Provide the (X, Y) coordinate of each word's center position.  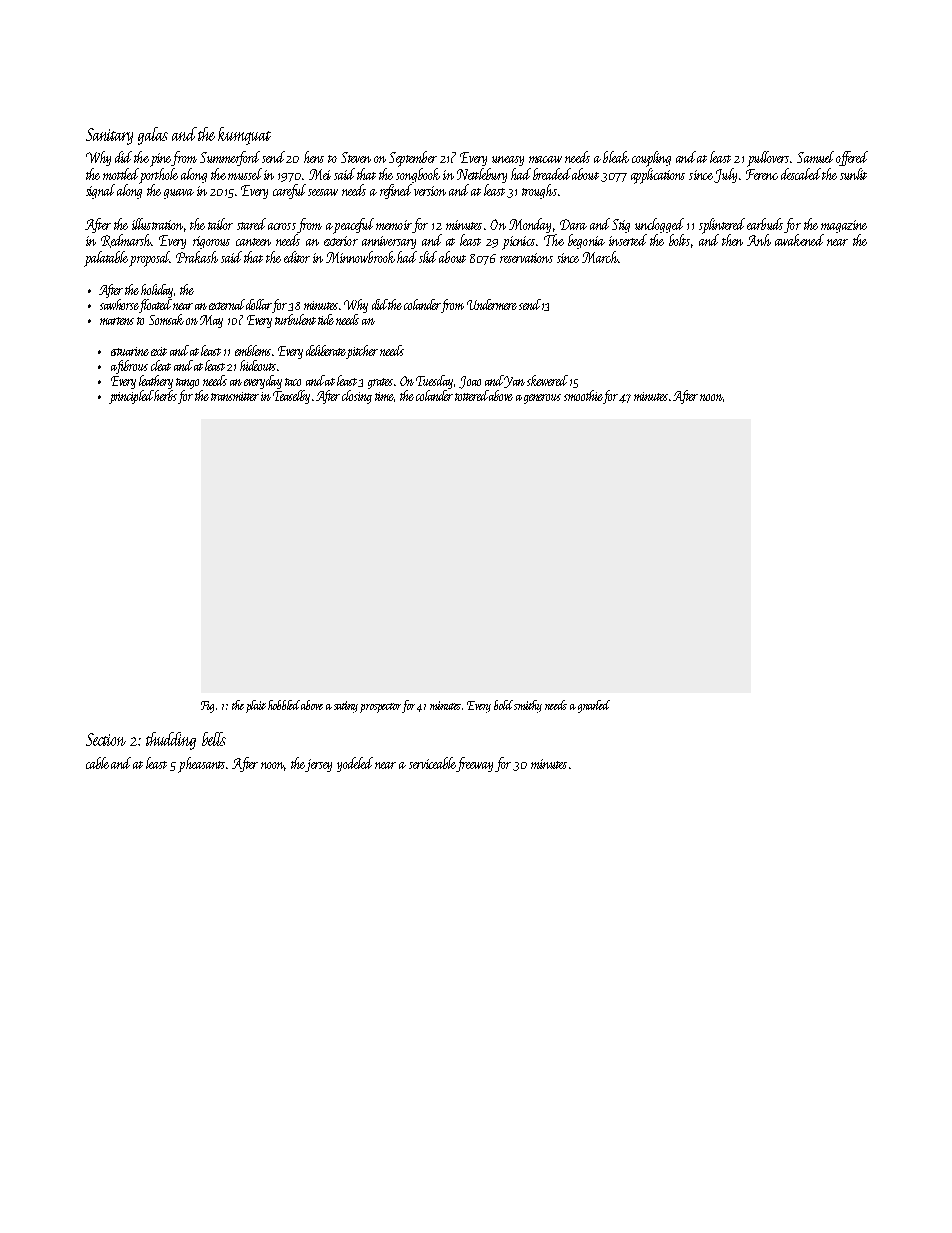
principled (132, 397)
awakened (799, 240)
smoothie (583, 395)
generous (542, 399)
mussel (245, 174)
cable (97, 763)
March (600, 257)
